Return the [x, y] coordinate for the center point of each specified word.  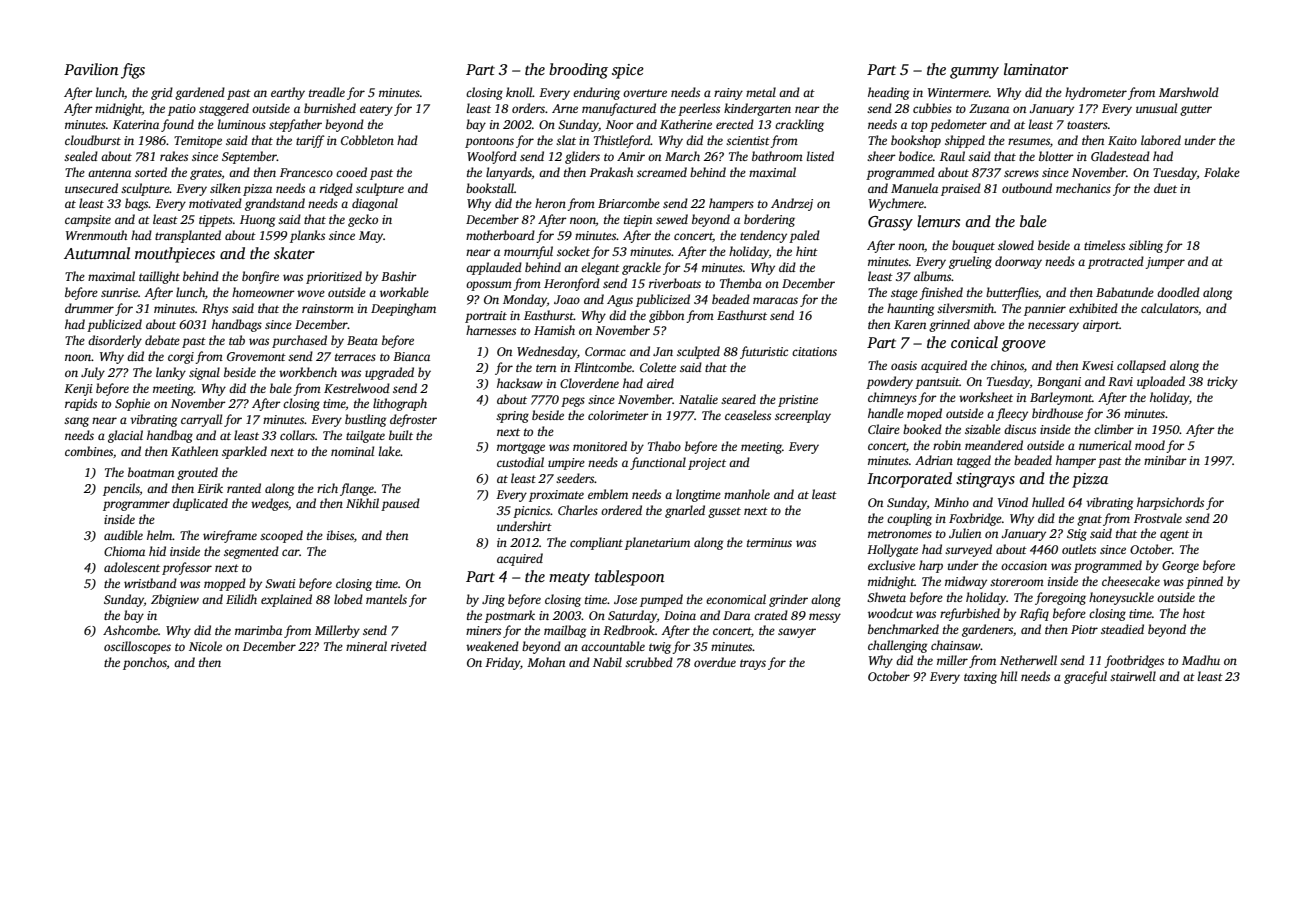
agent [1174, 535]
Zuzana [989, 108]
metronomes [900, 534]
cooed [351, 172]
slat [566, 140]
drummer [89, 308]
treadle [327, 92]
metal [761, 92]
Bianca [411, 356]
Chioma [124, 551]
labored [1161, 140]
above [989, 324]
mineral [366, 646]
